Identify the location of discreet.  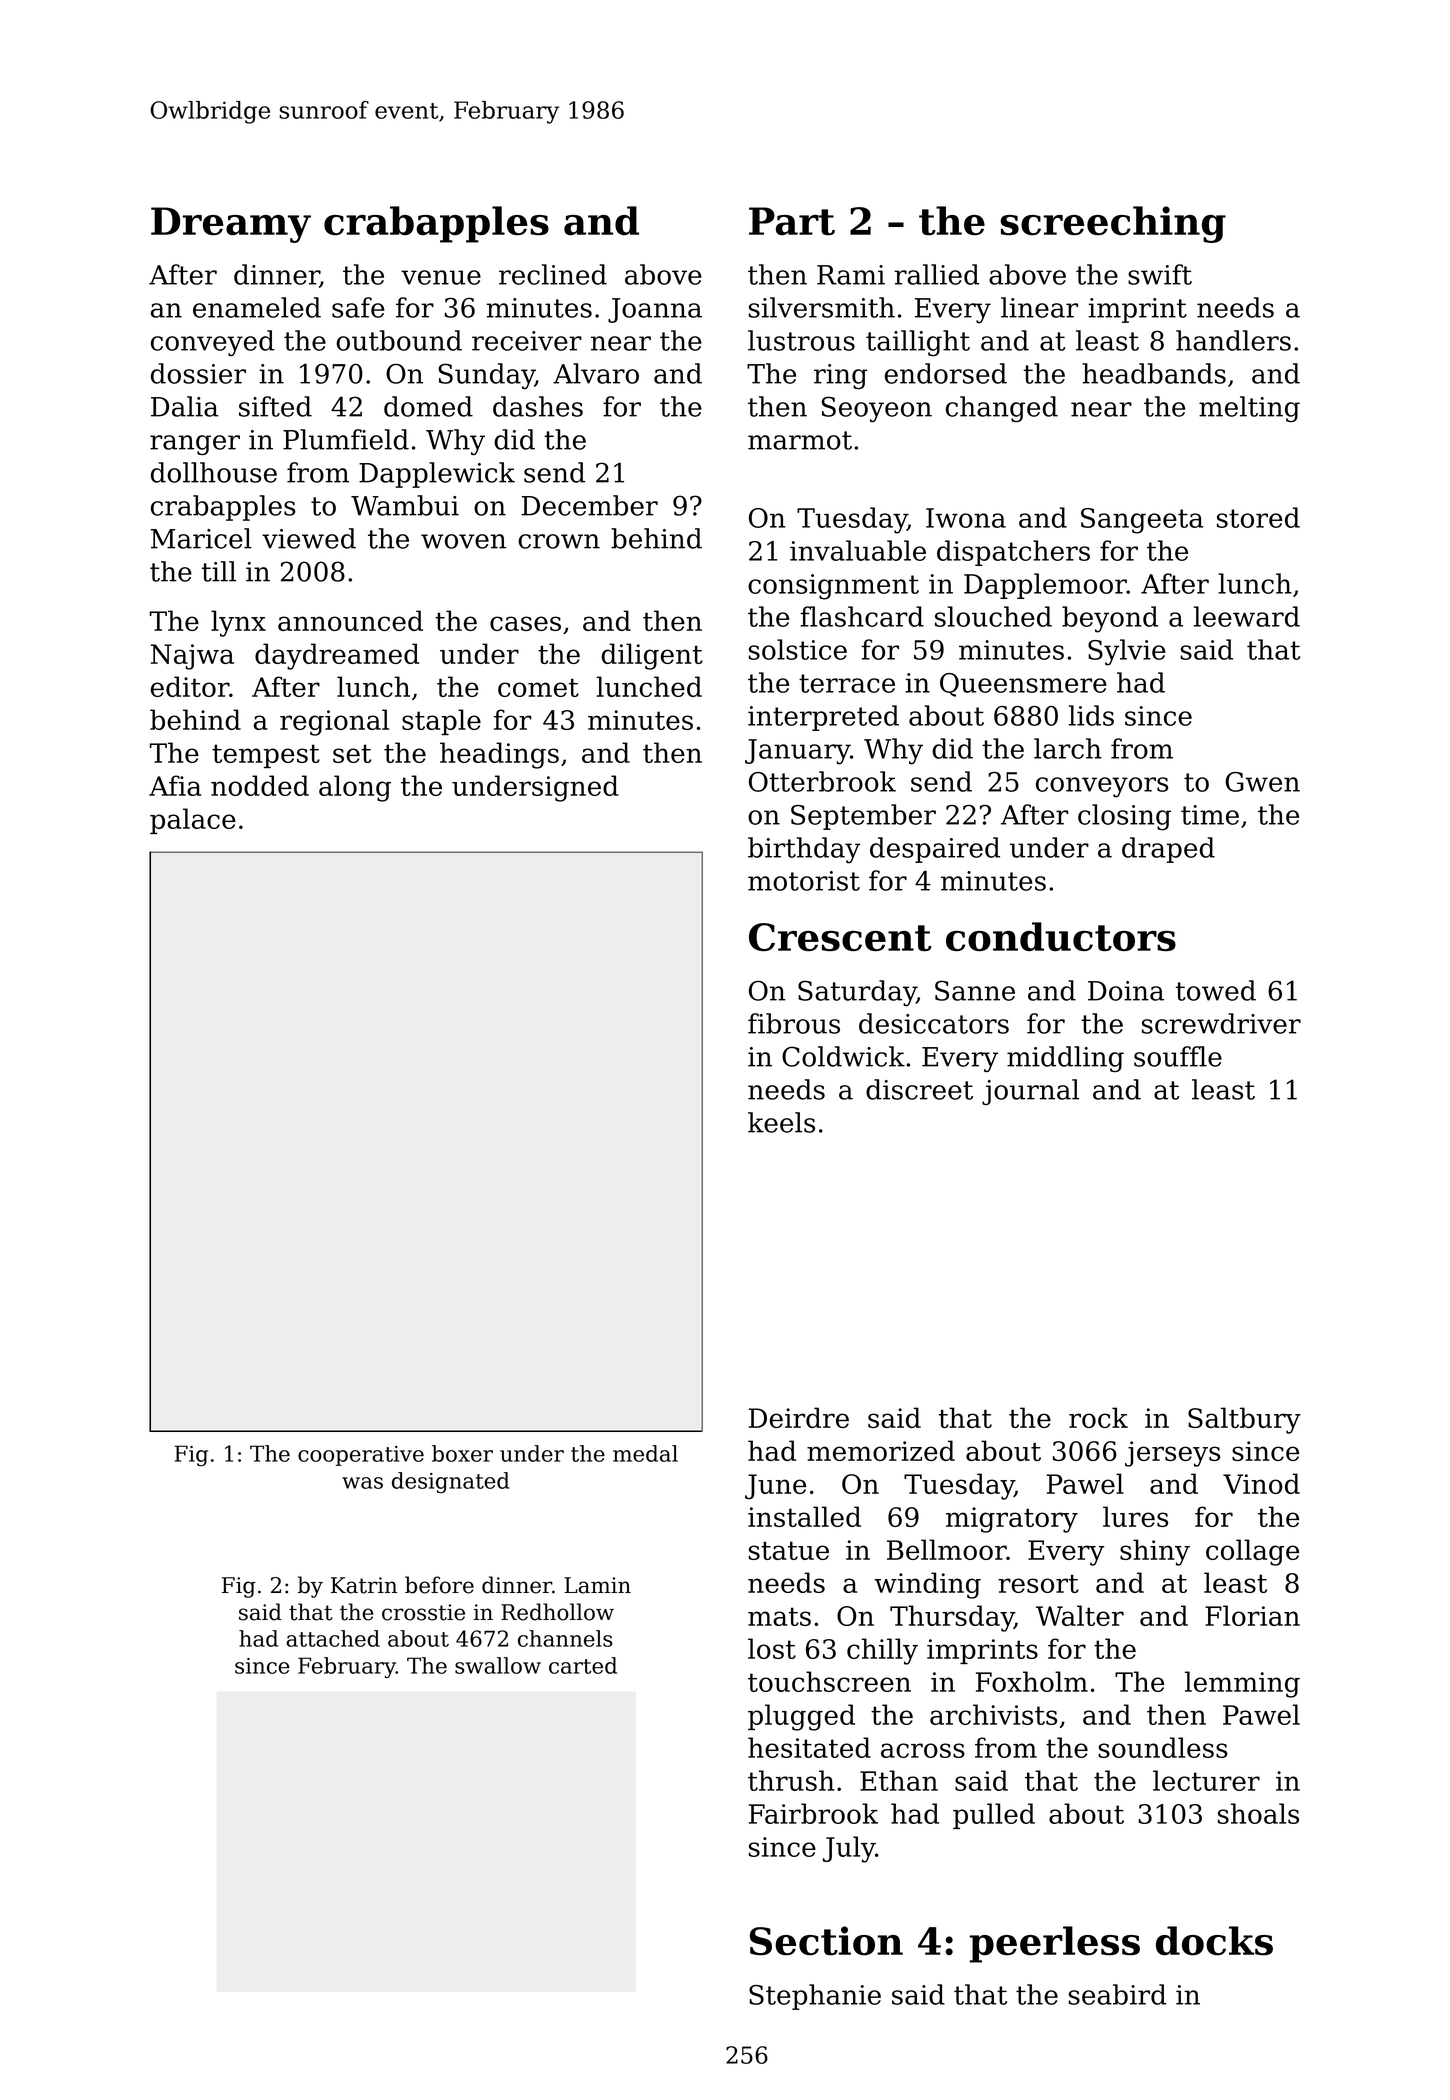
(919, 1089).
